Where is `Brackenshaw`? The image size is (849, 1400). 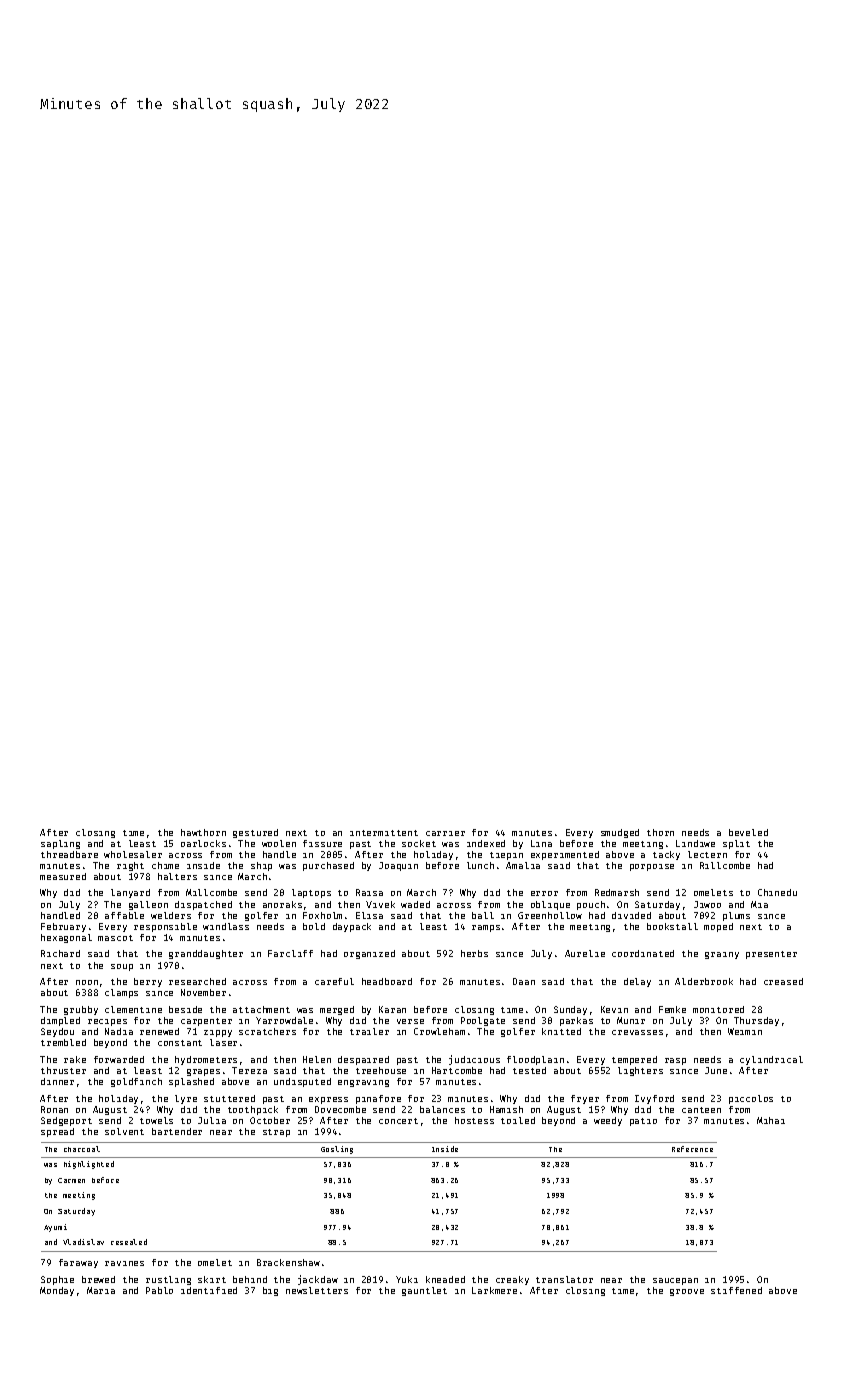
Brackenshaw is located at coordinates (288, 1262).
